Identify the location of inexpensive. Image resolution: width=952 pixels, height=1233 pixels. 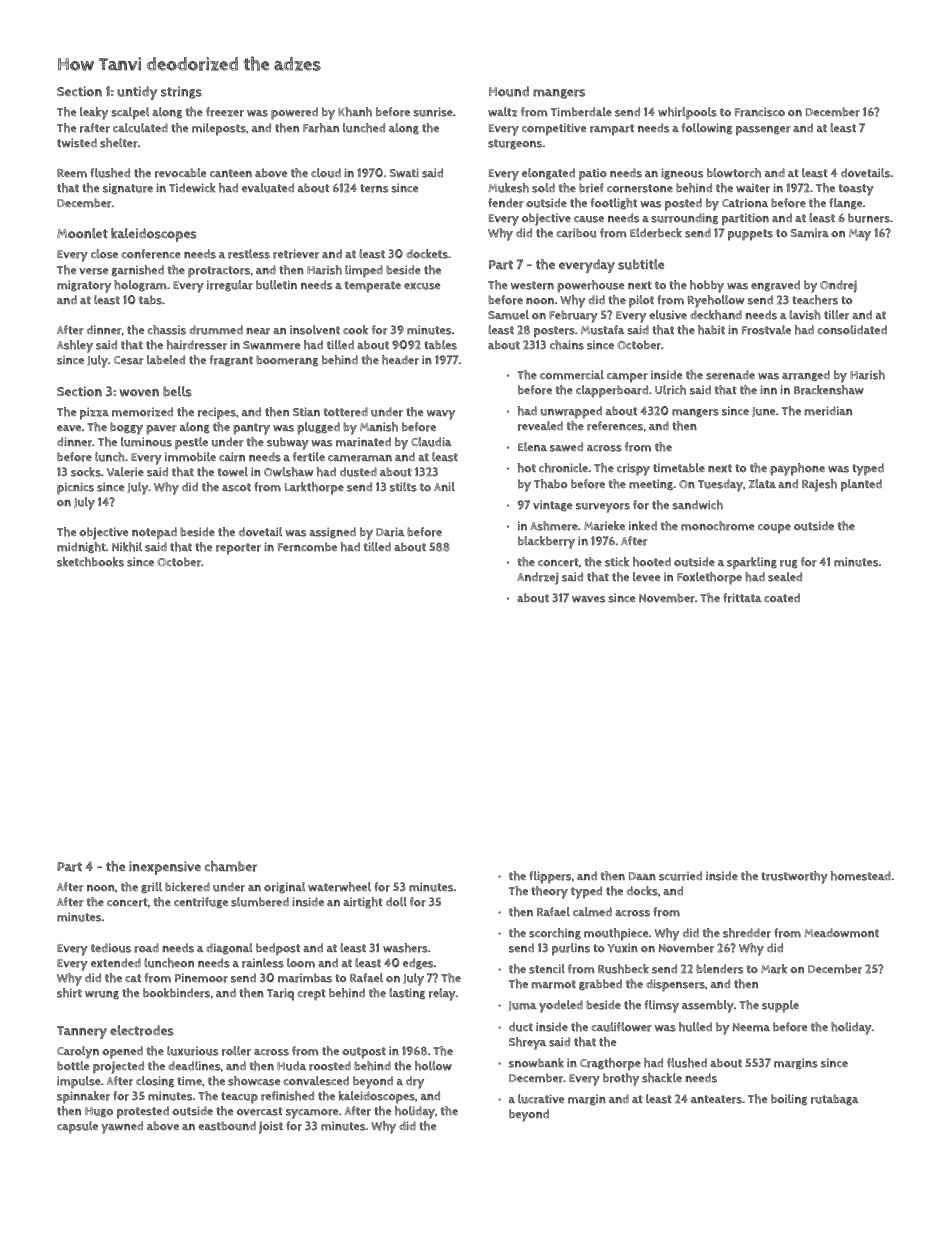
(165, 868).
